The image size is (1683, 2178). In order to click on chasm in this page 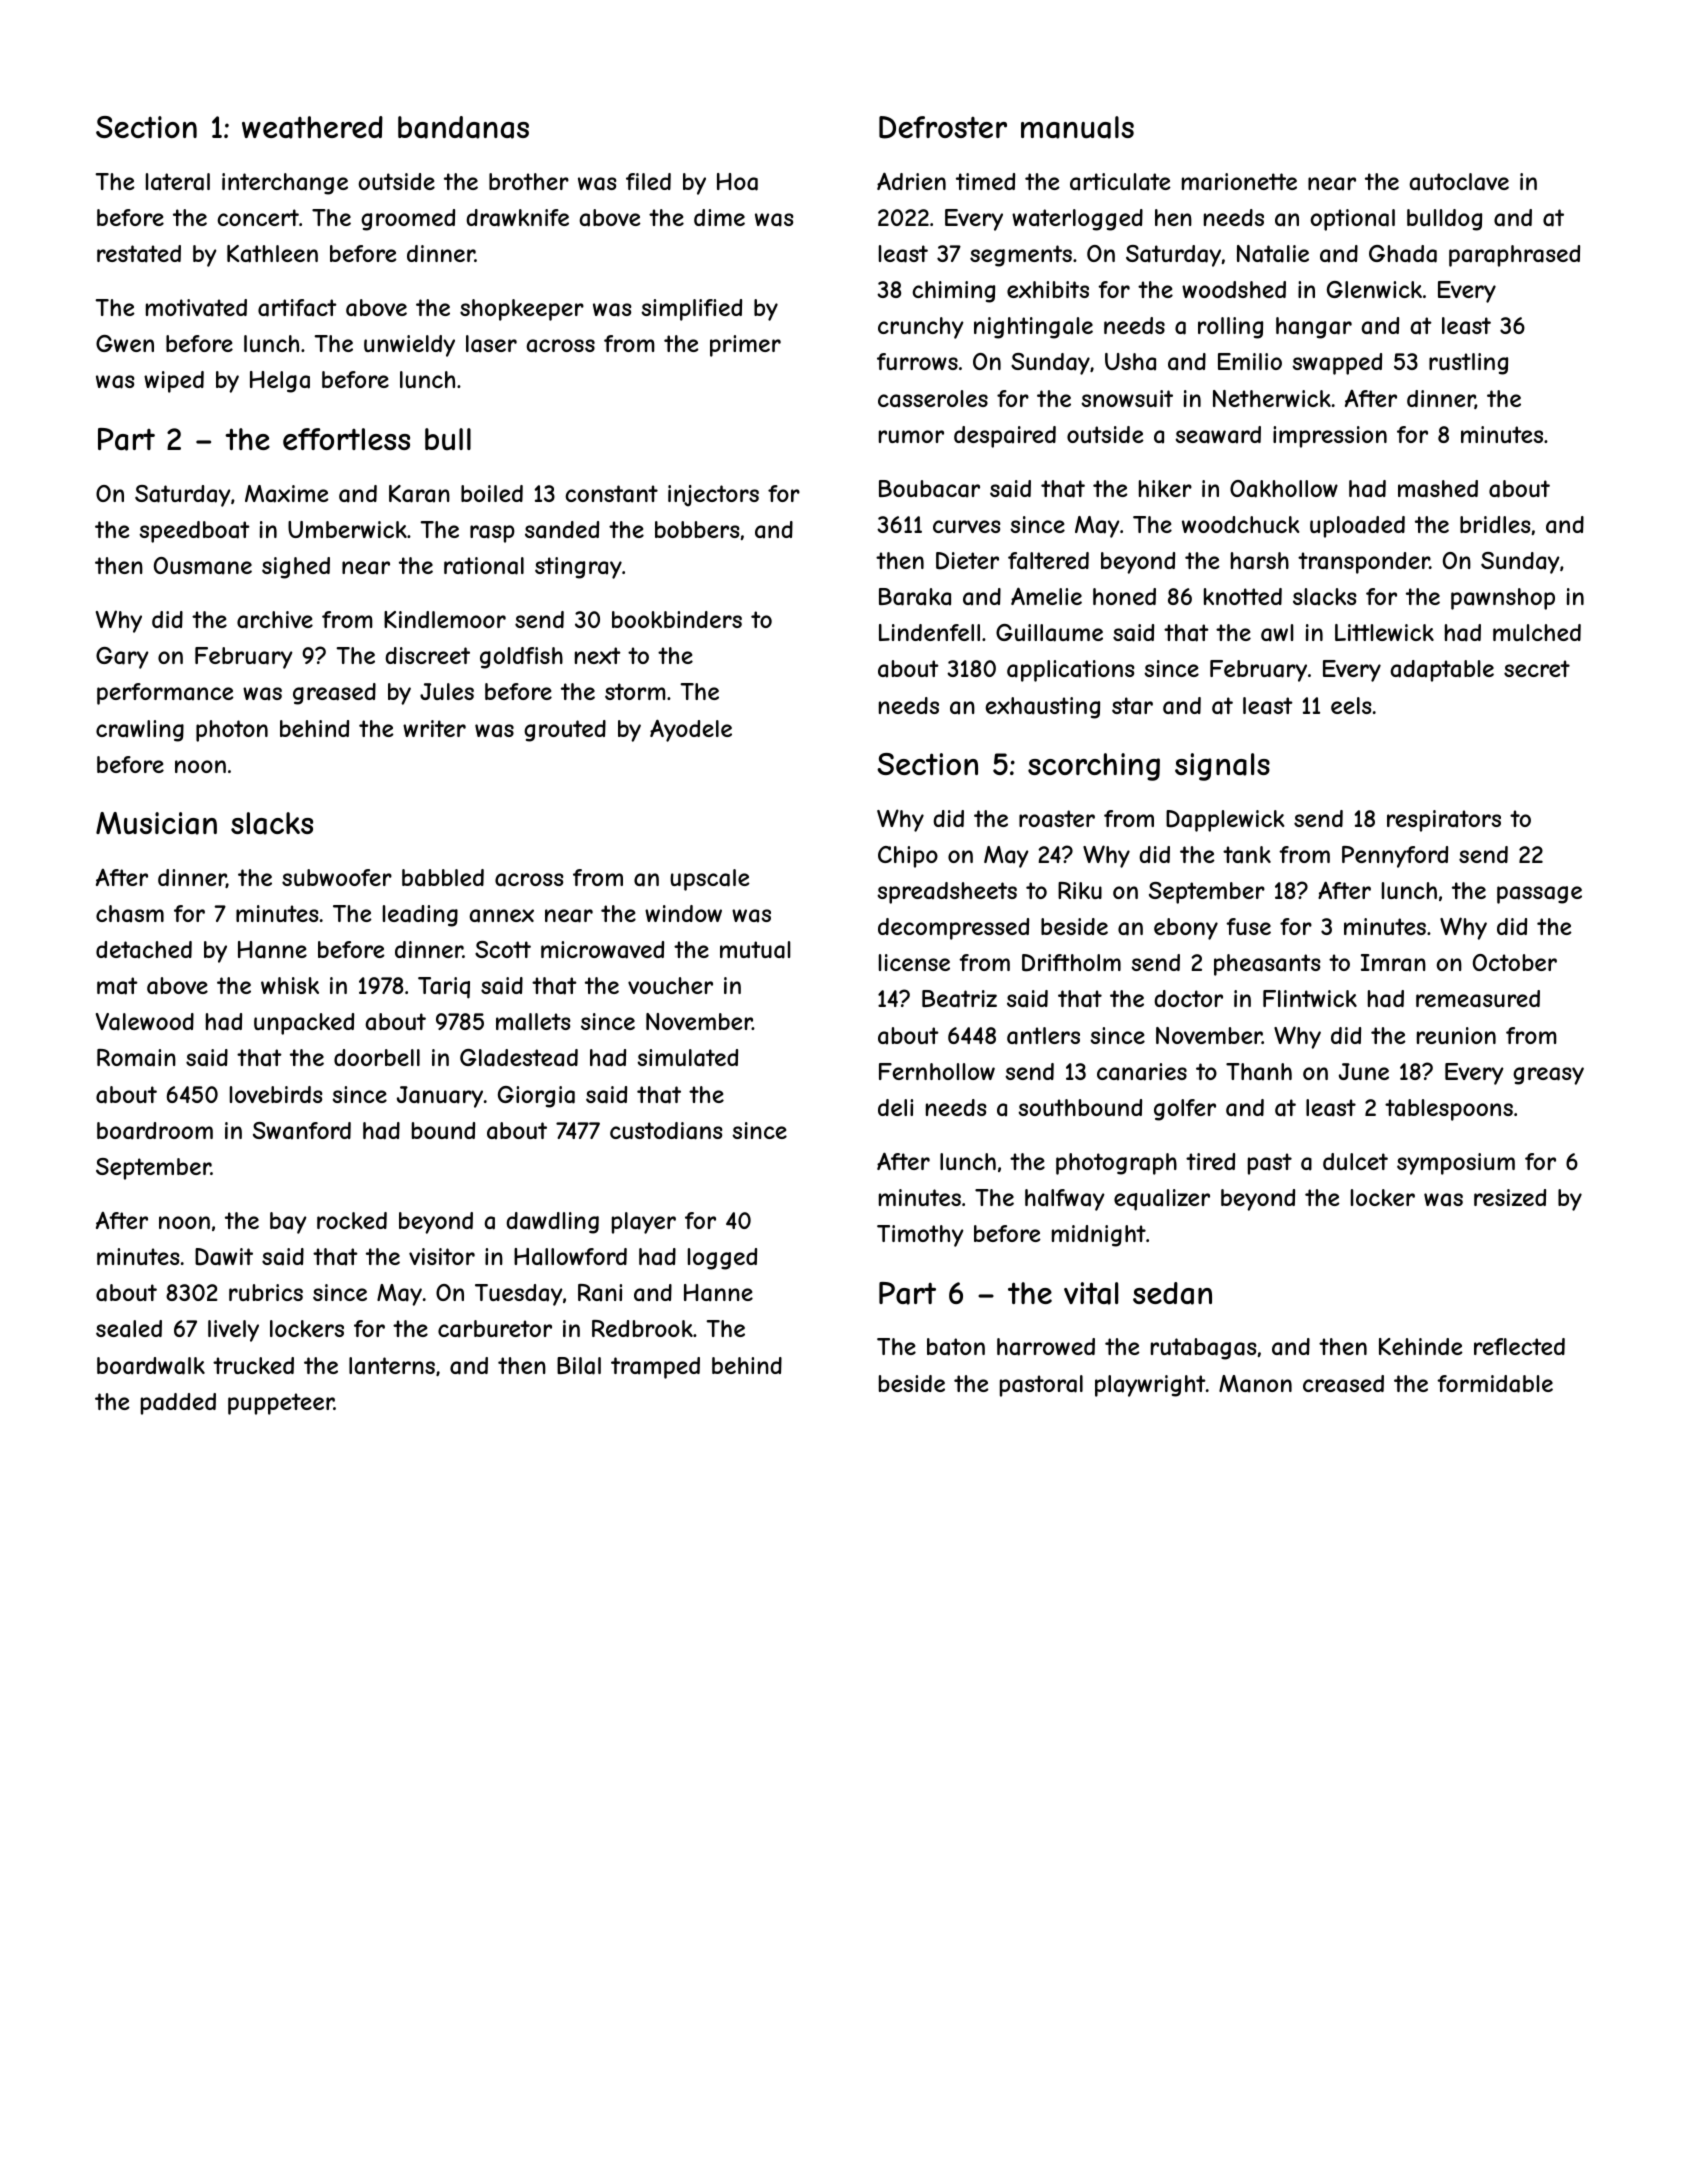, I will do `click(130, 914)`.
